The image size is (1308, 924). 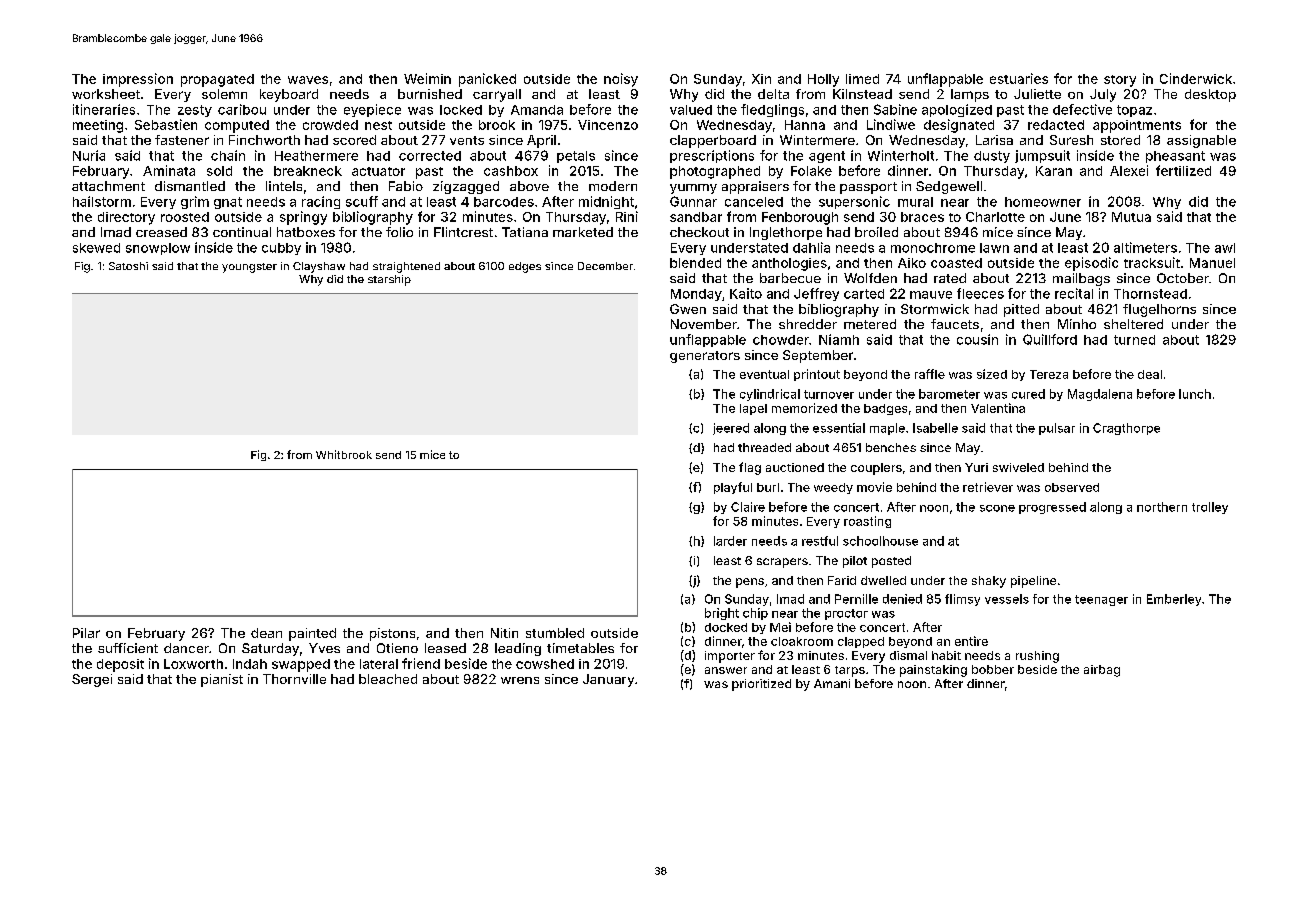 What do you see at coordinates (1126, 429) in the screenshot?
I see `Cragthorpe` at bounding box center [1126, 429].
